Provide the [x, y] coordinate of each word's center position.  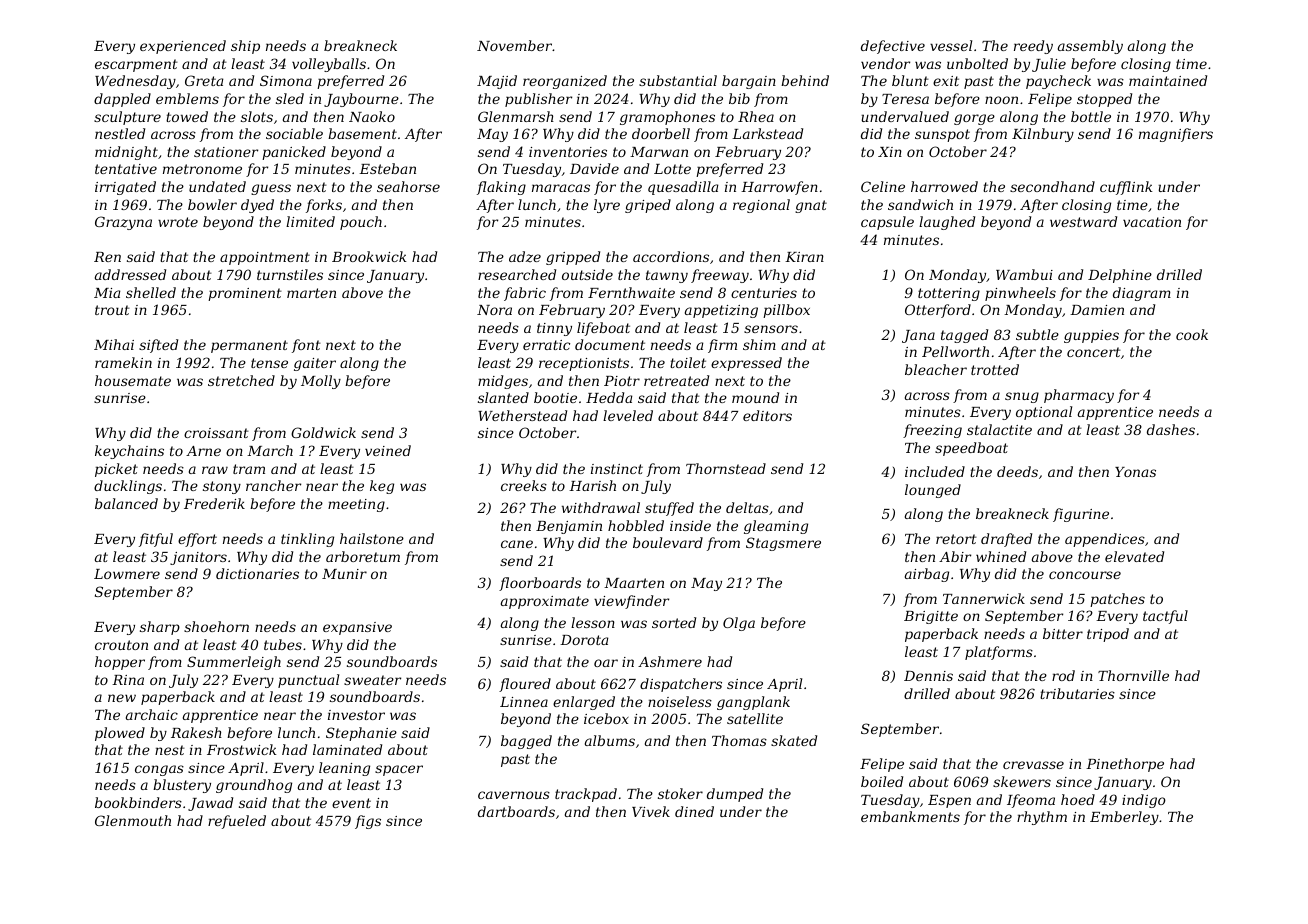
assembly [1090, 47]
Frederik [214, 503]
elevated [1134, 556]
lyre [607, 206]
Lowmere [127, 574]
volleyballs [329, 65]
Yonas [1135, 472]
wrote [178, 222]
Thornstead [726, 468]
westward [1083, 221]
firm [722, 346]
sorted [674, 622]
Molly [321, 382]
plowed [120, 734]
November [514, 45]
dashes [1171, 429]
